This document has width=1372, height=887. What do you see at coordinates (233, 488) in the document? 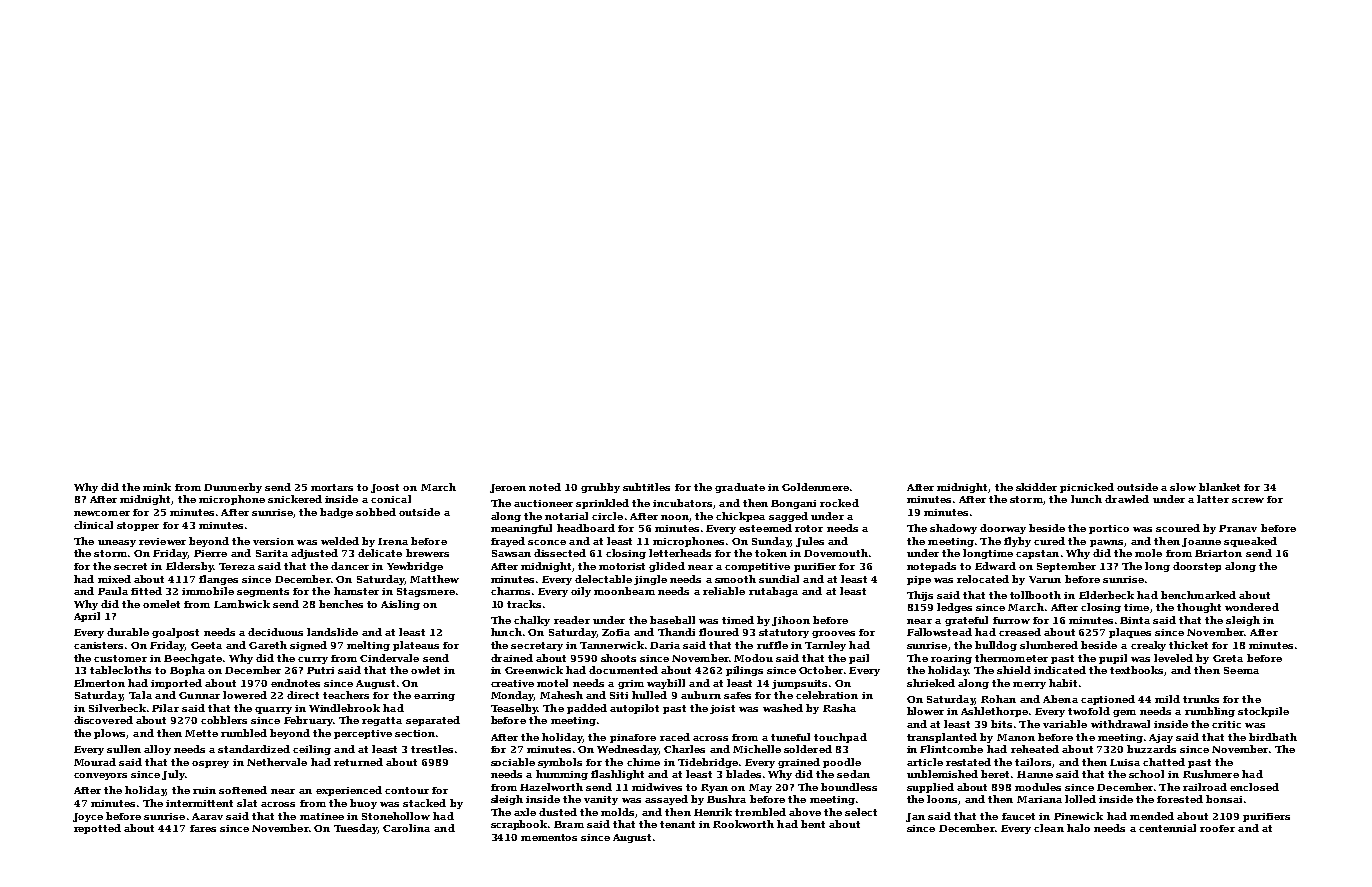
I see `Dunmerby` at bounding box center [233, 488].
